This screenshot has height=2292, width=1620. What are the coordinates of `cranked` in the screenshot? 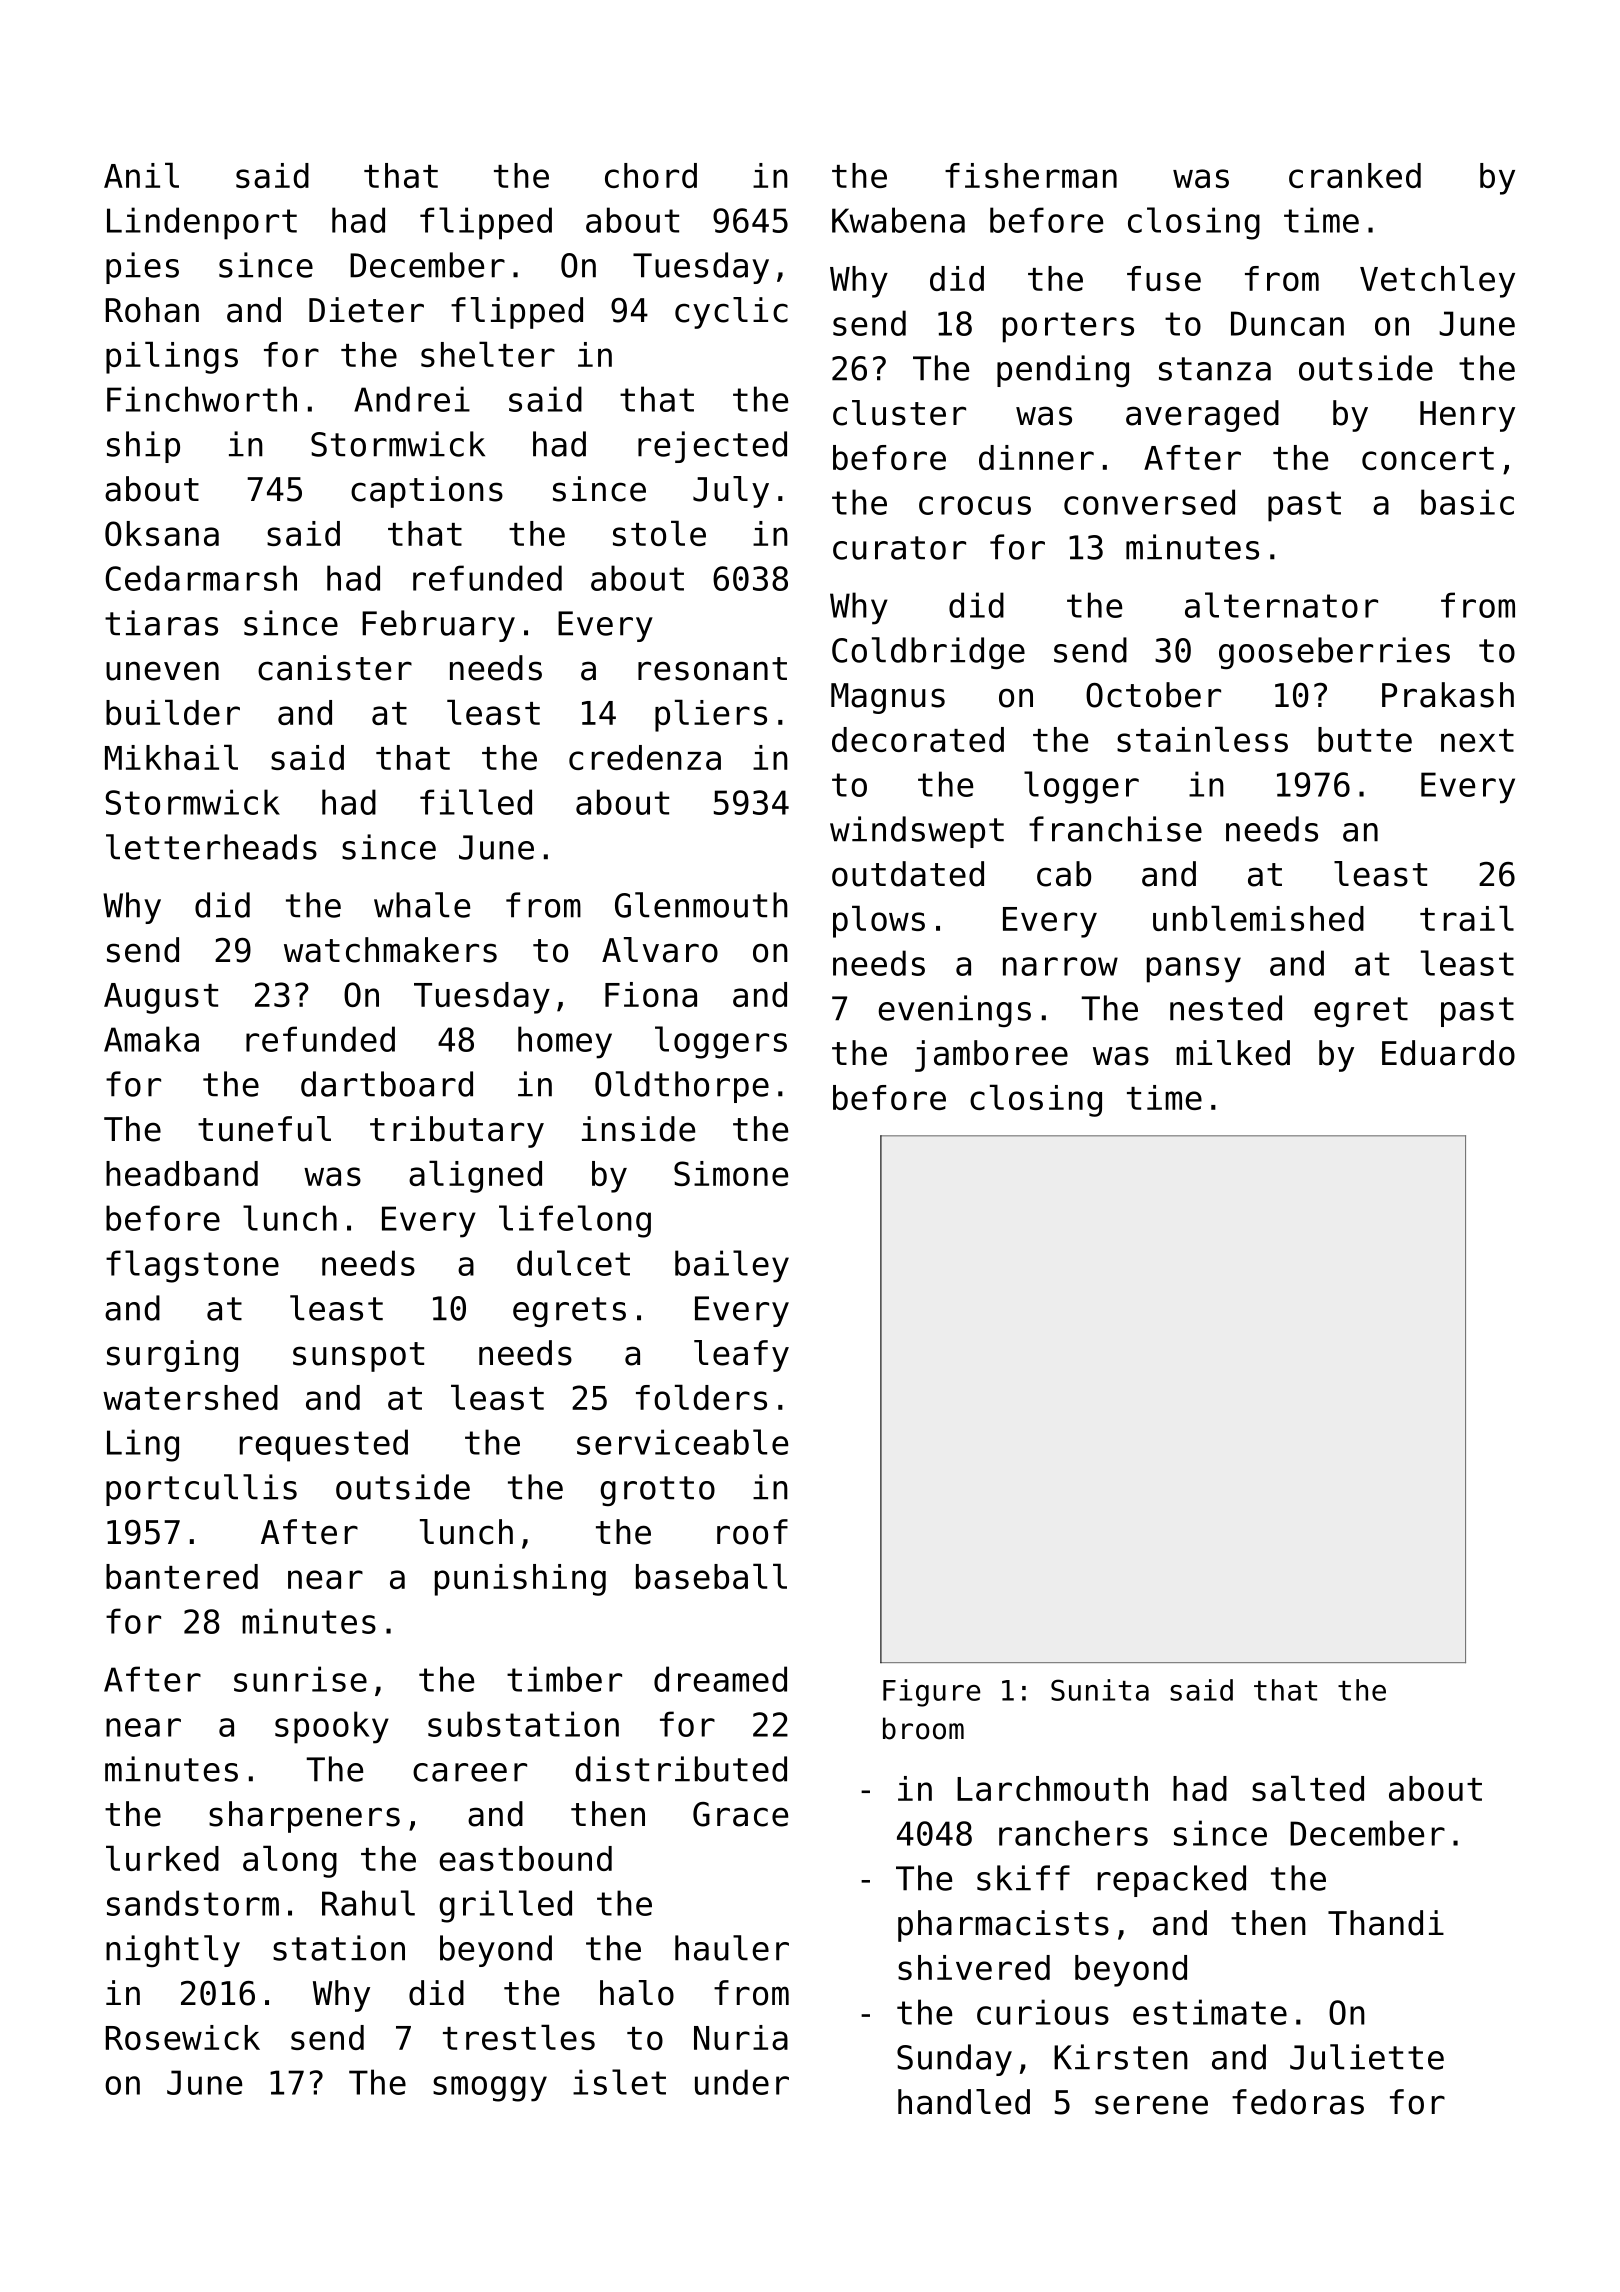 It's located at (1355, 175).
